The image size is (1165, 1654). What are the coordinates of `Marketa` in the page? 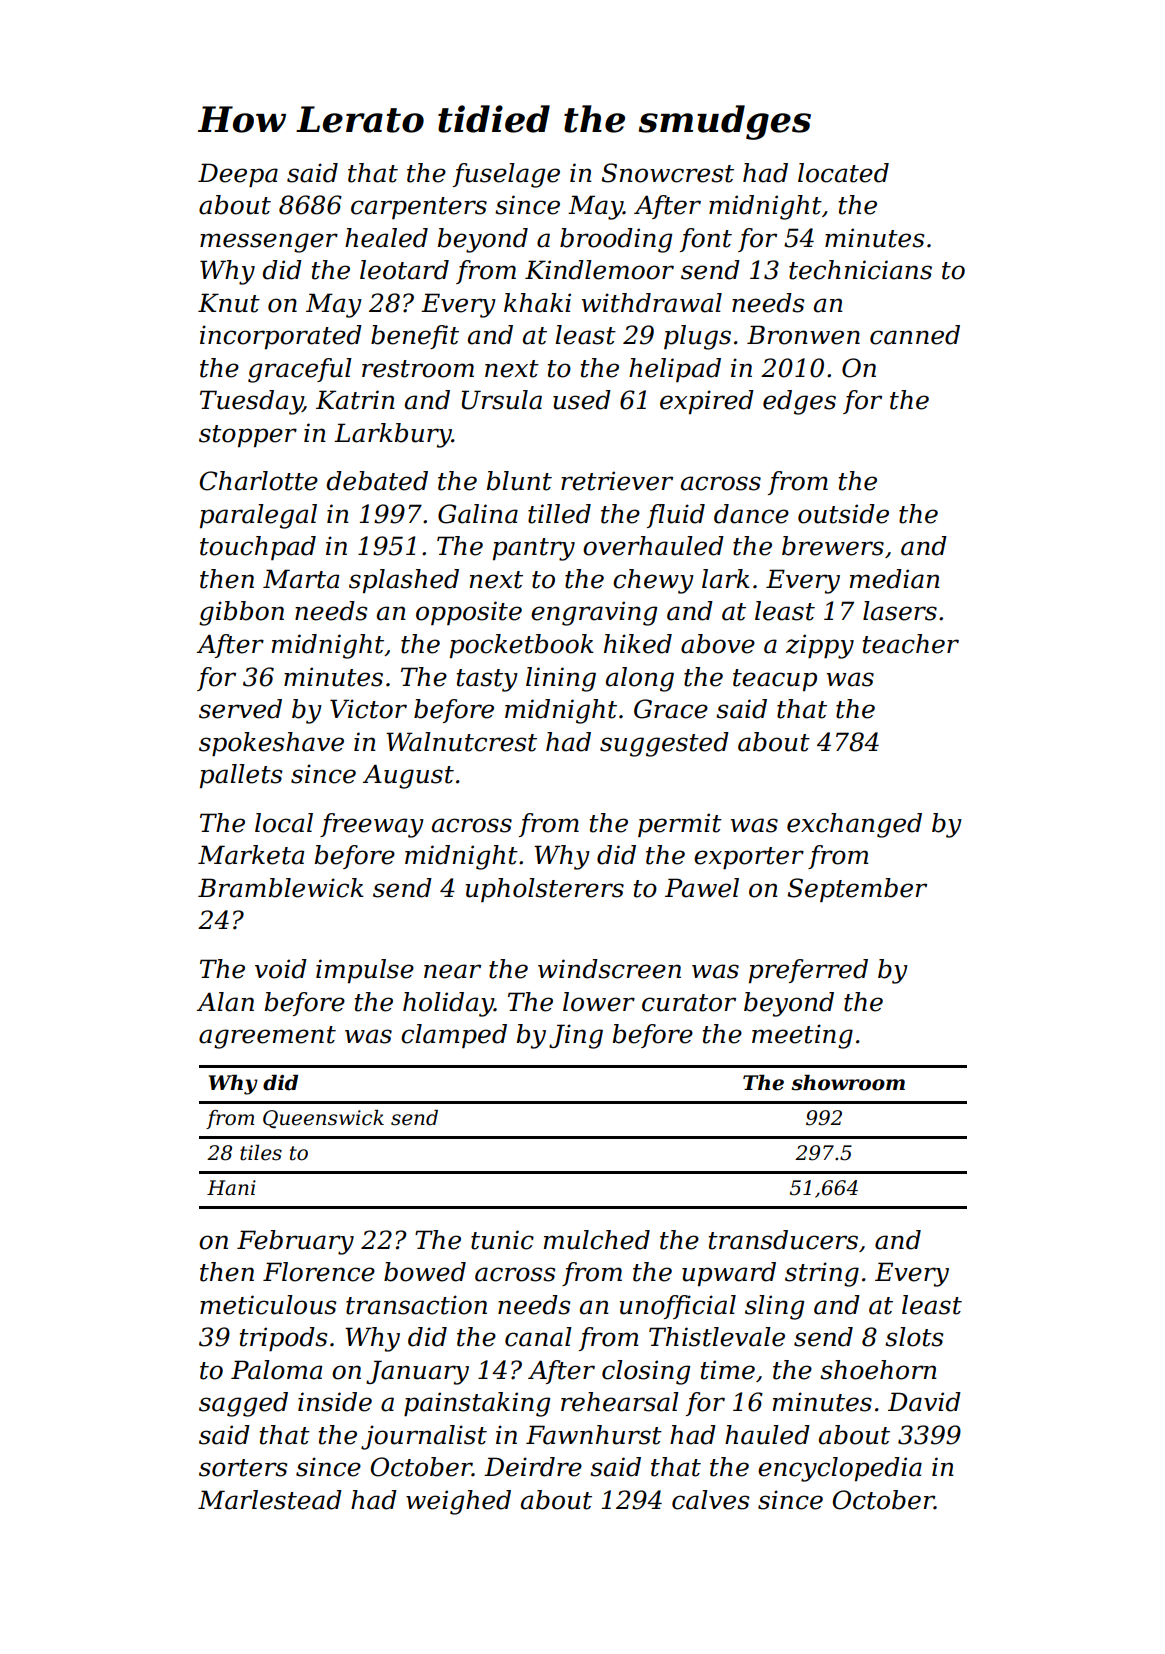 It's located at (251, 855).
